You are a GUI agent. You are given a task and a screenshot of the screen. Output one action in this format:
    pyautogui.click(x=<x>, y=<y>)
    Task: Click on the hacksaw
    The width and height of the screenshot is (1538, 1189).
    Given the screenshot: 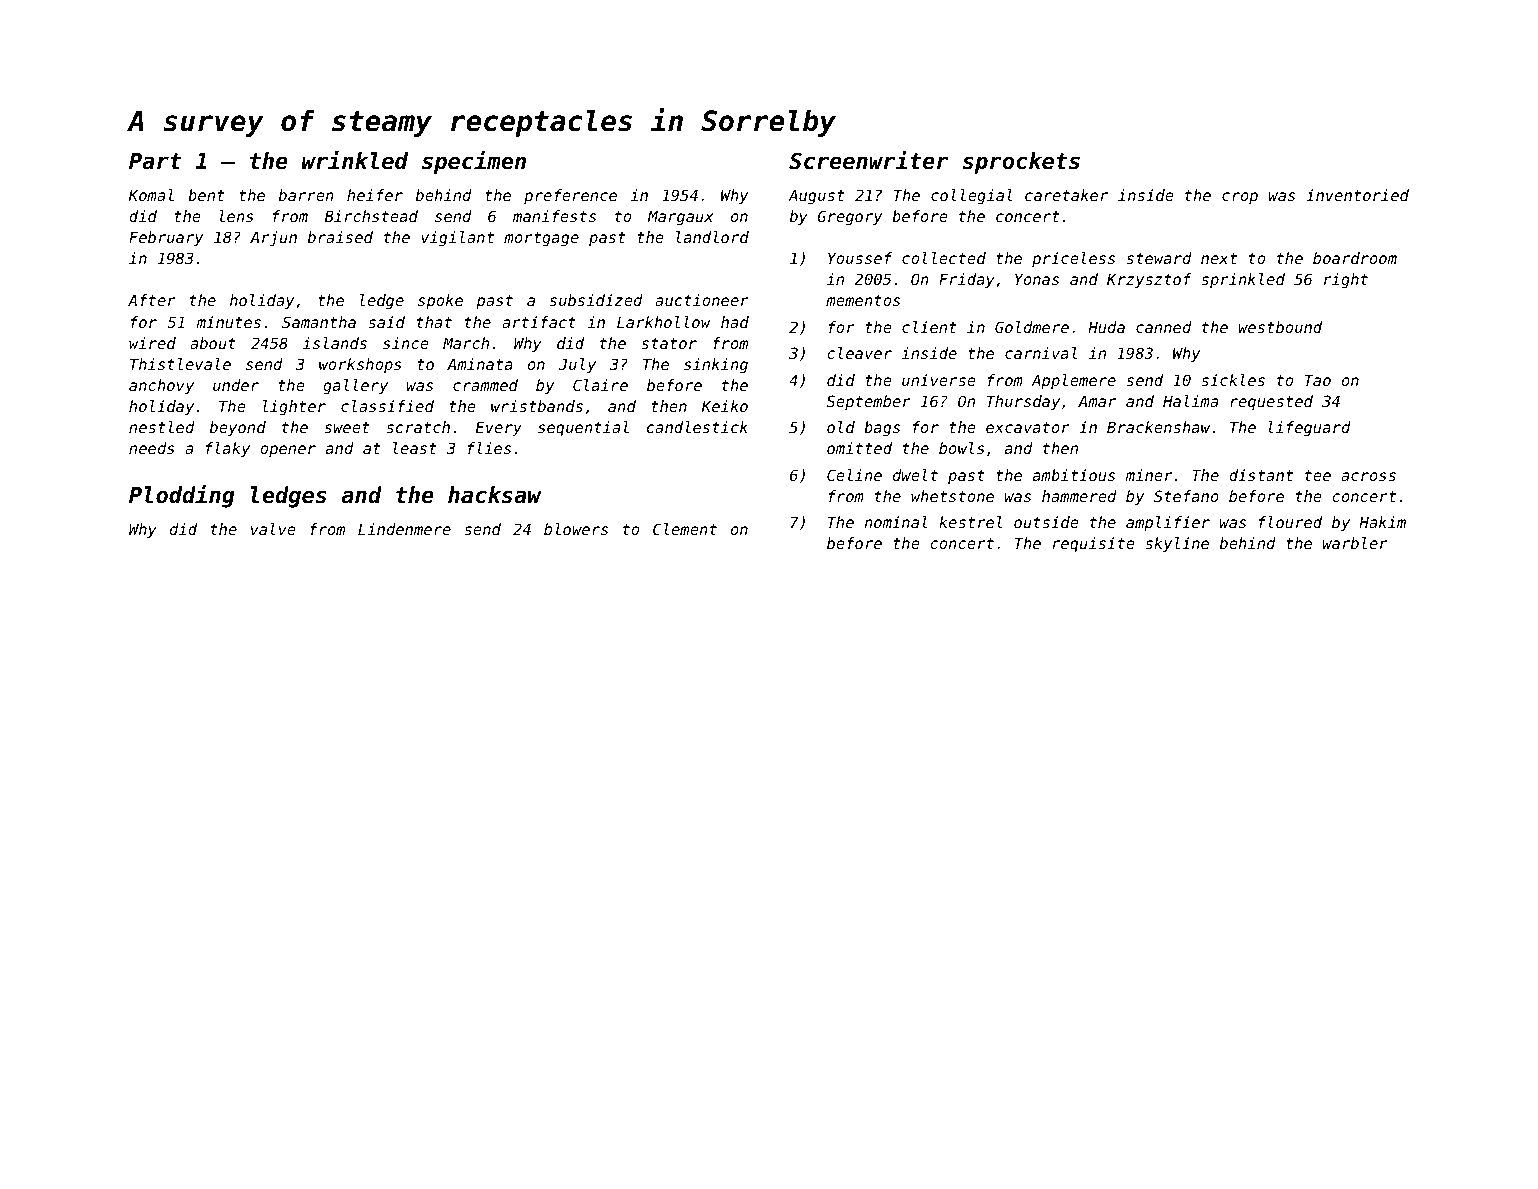 What is the action you would take?
    pyautogui.click(x=495, y=495)
